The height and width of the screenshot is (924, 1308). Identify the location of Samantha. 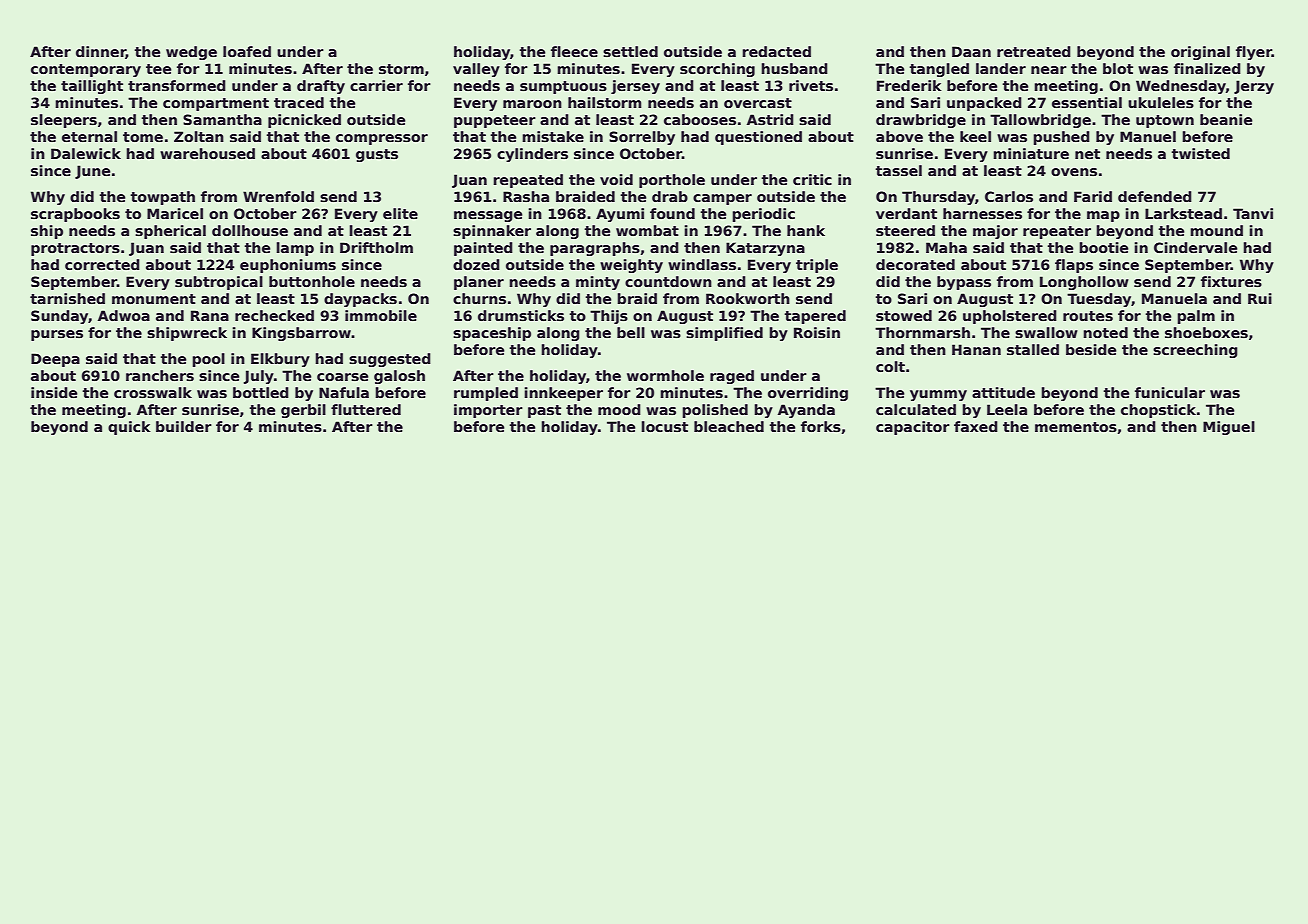
(222, 119).
